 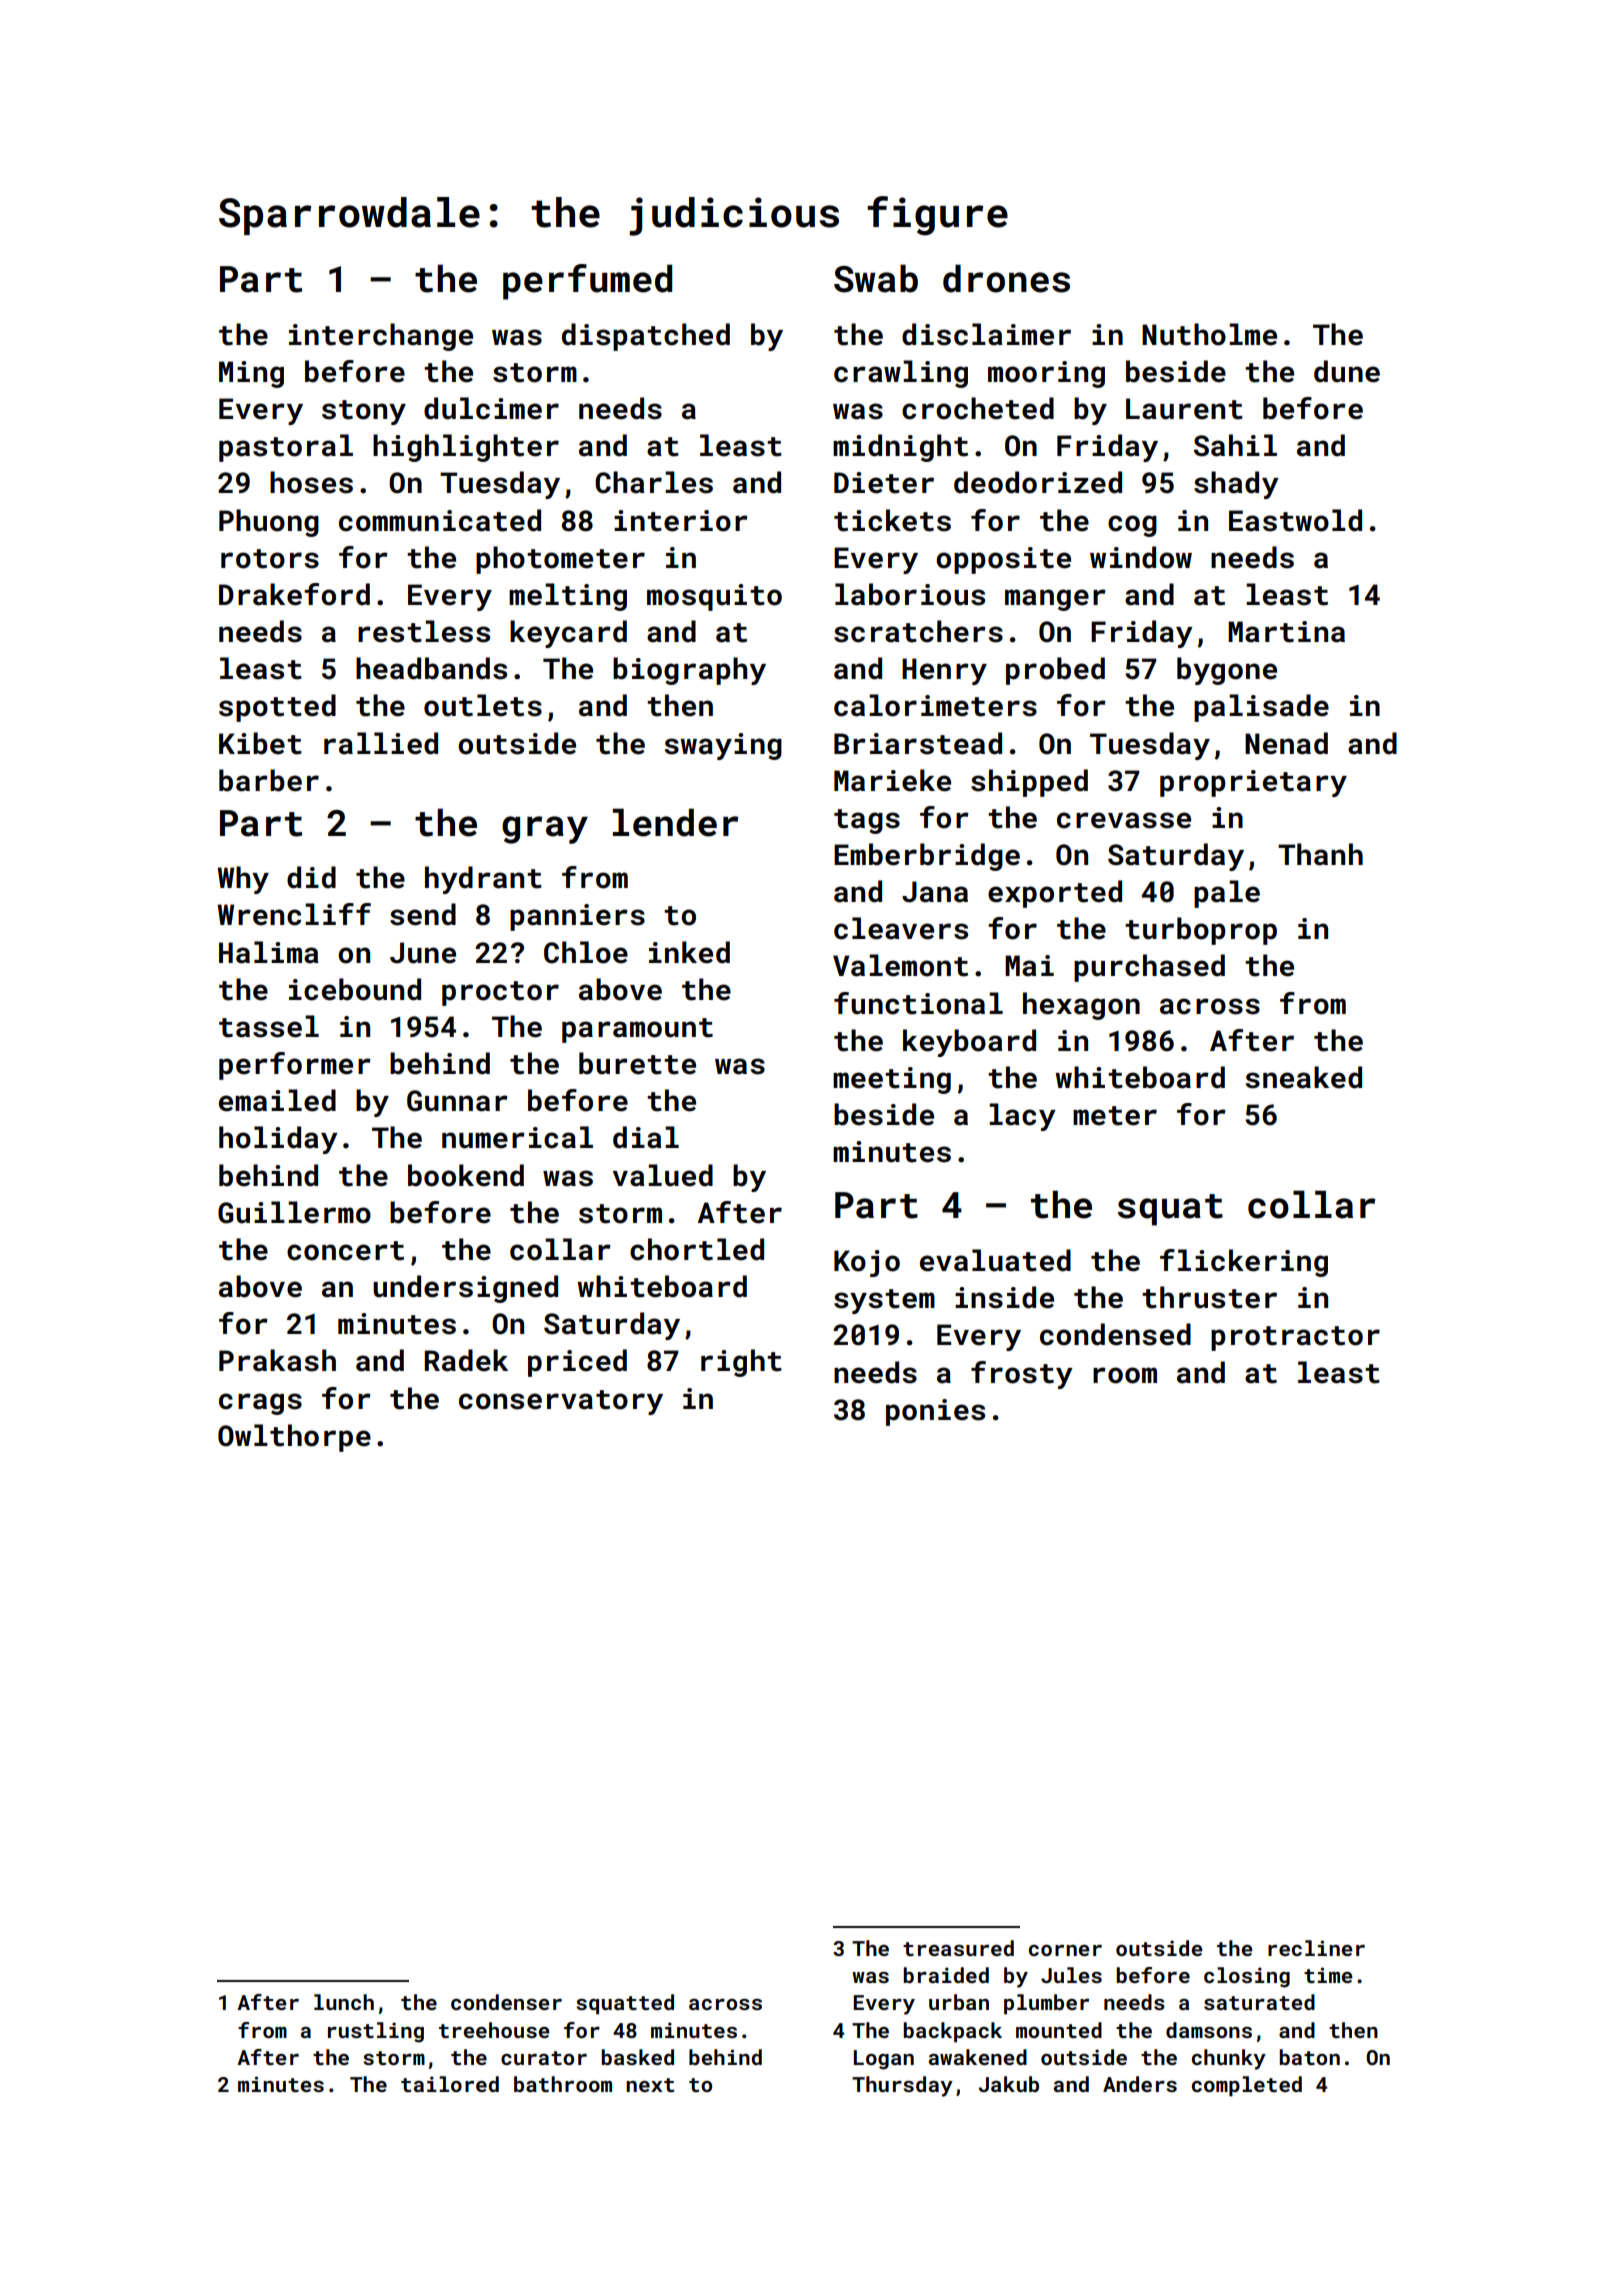 What do you see at coordinates (251, 374) in the screenshot?
I see `Ming` at bounding box center [251, 374].
